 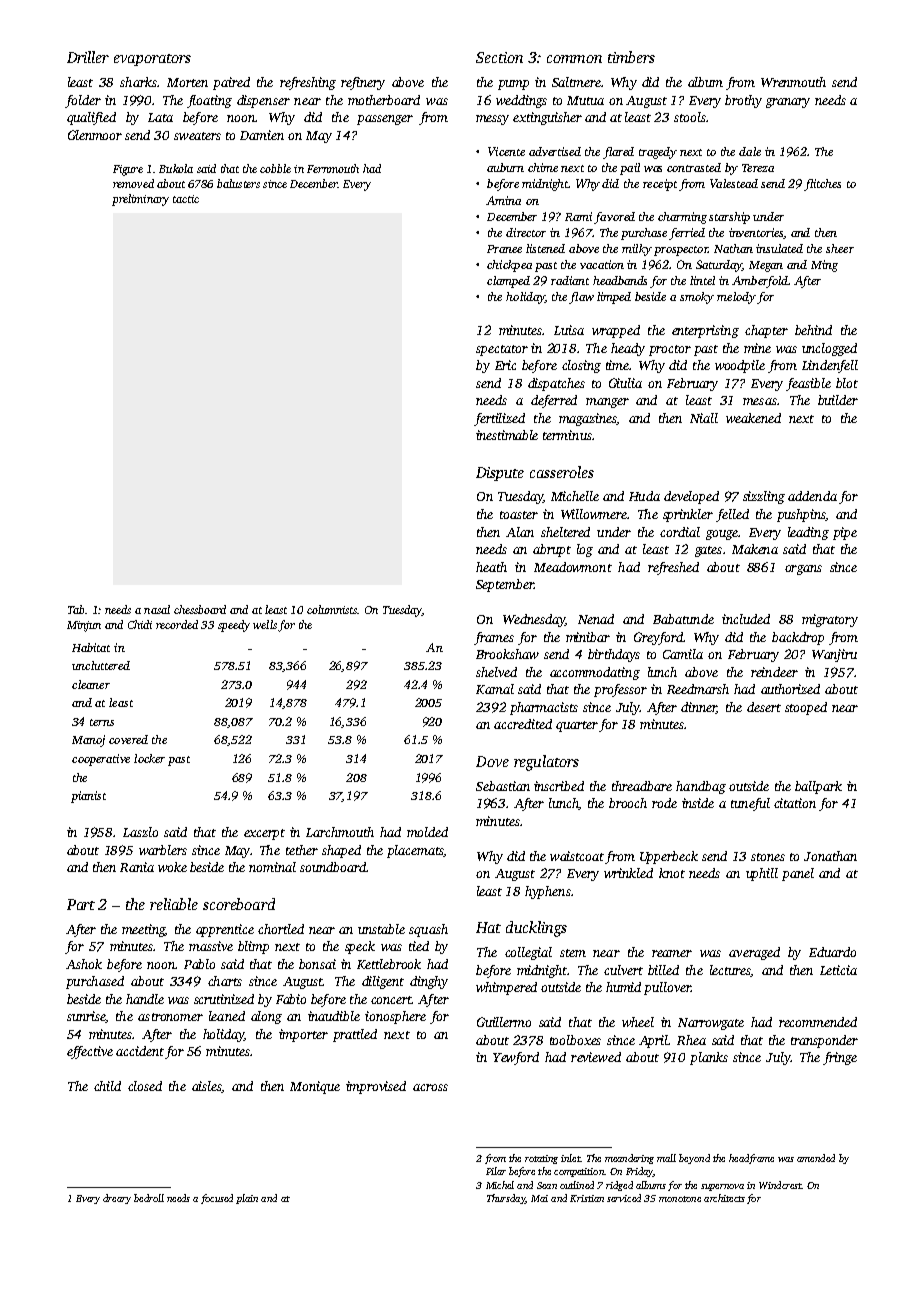 What do you see at coordinates (170, 1017) in the screenshot?
I see `astronomer` at bounding box center [170, 1017].
